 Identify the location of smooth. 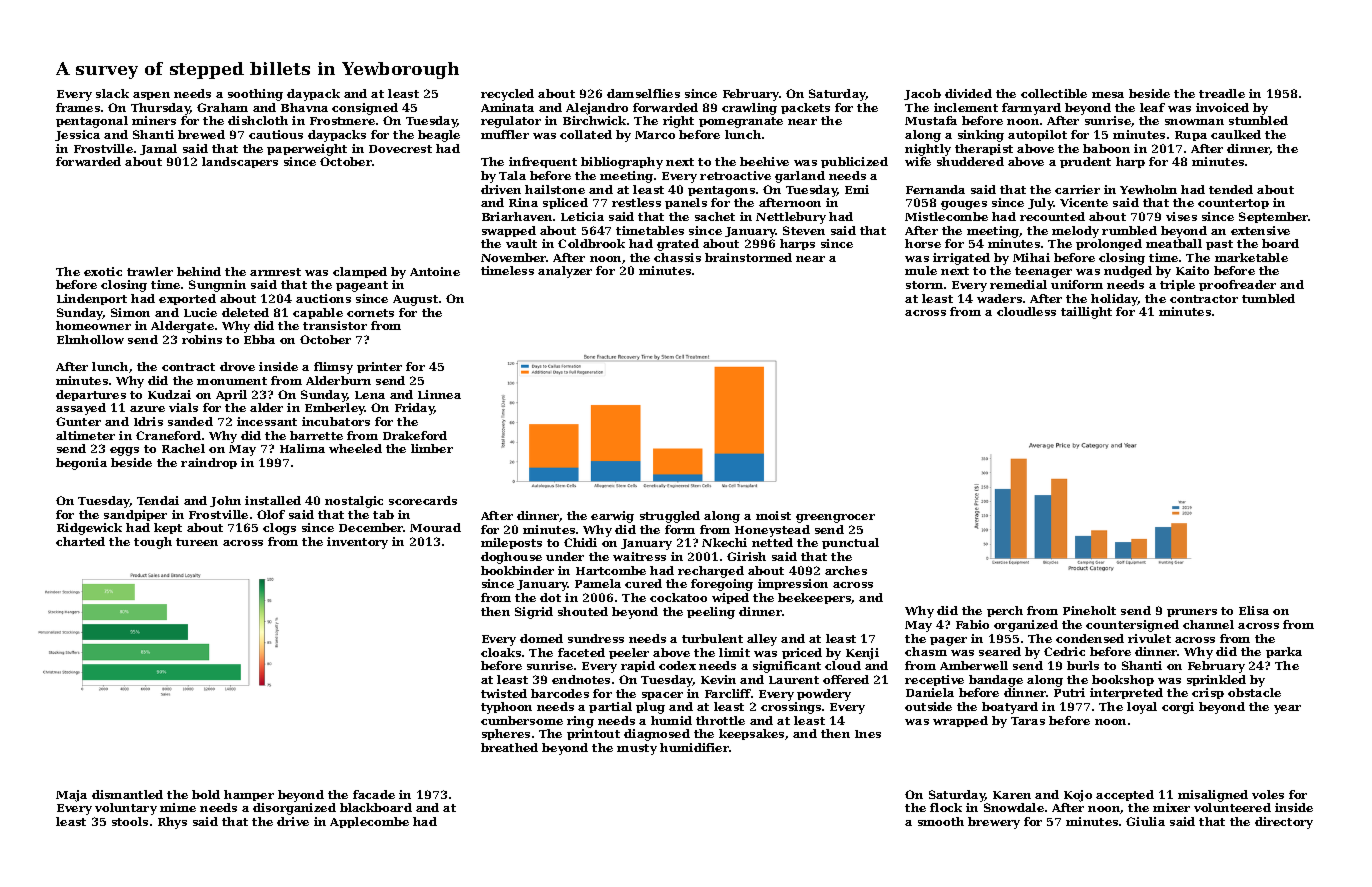
(941, 821).
